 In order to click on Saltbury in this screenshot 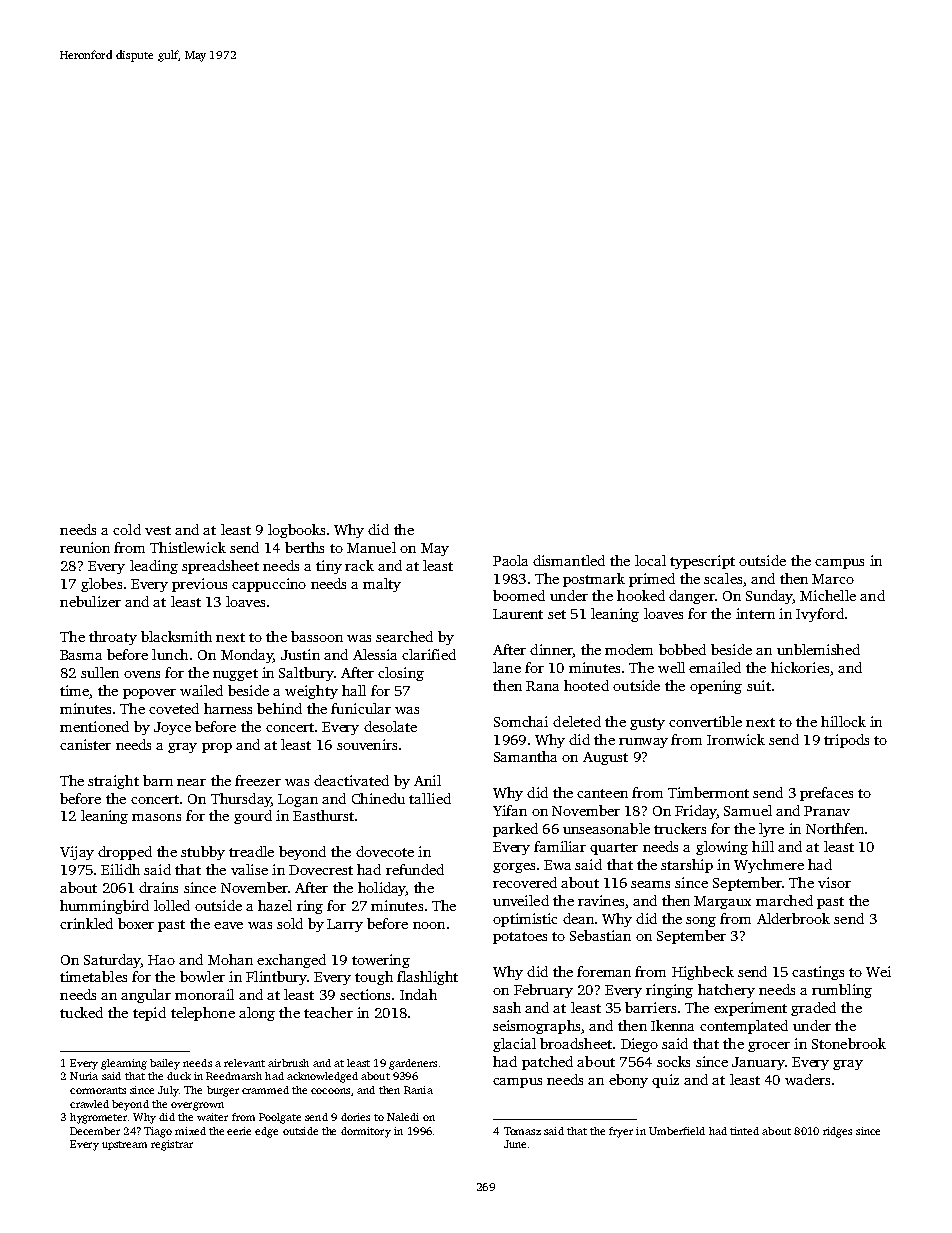, I will do `click(306, 674)`.
